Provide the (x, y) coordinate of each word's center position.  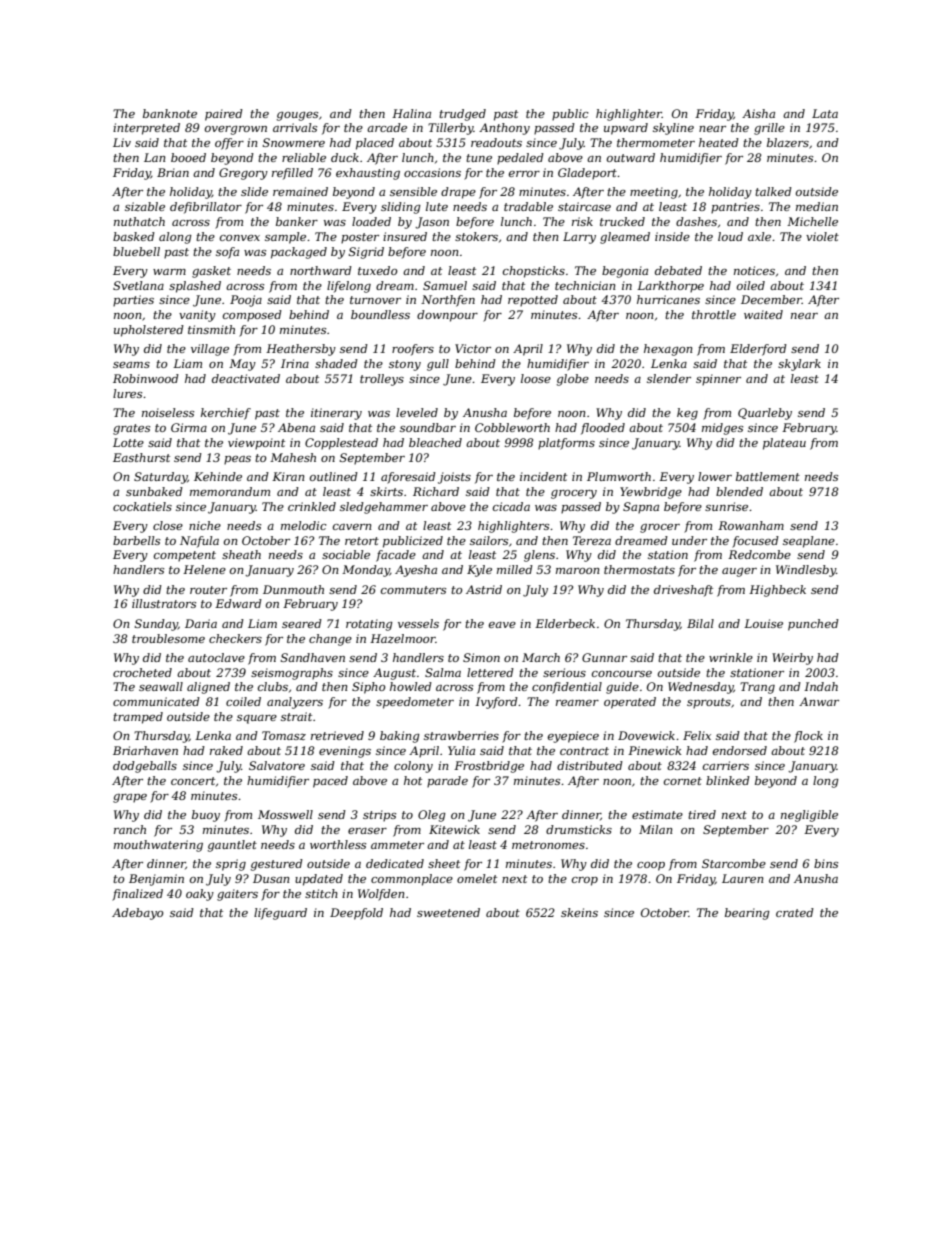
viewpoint (256, 444)
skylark (799, 365)
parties (133, 301)
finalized (137, 895)
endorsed (740, 750)
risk (582, 221)
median (817, 206)
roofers (413, 350)
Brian (173, 172)
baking (400, 737)
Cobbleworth (512, 427)
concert (193, 781)
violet (822, 236)
